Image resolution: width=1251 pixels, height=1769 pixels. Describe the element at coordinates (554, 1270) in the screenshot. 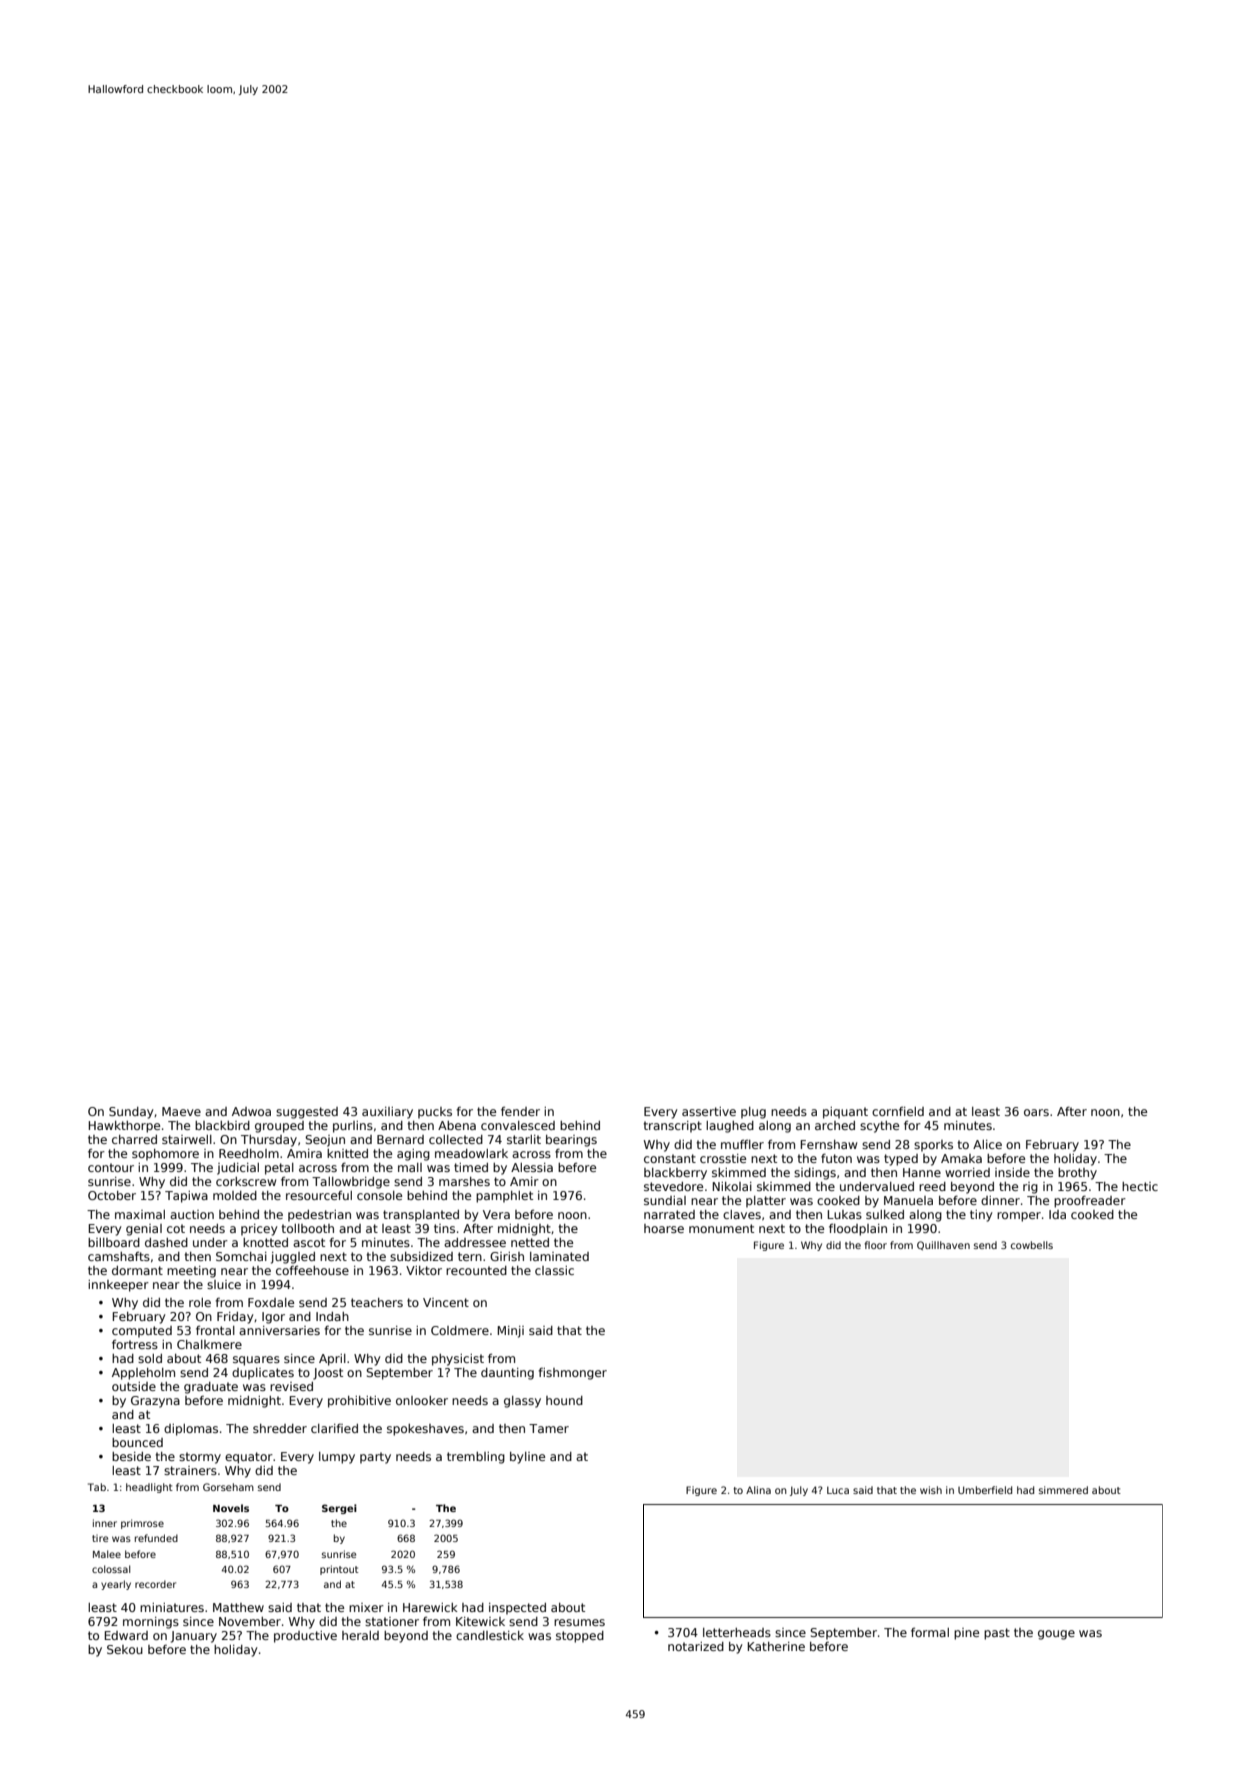

I see `classic` at that location.
